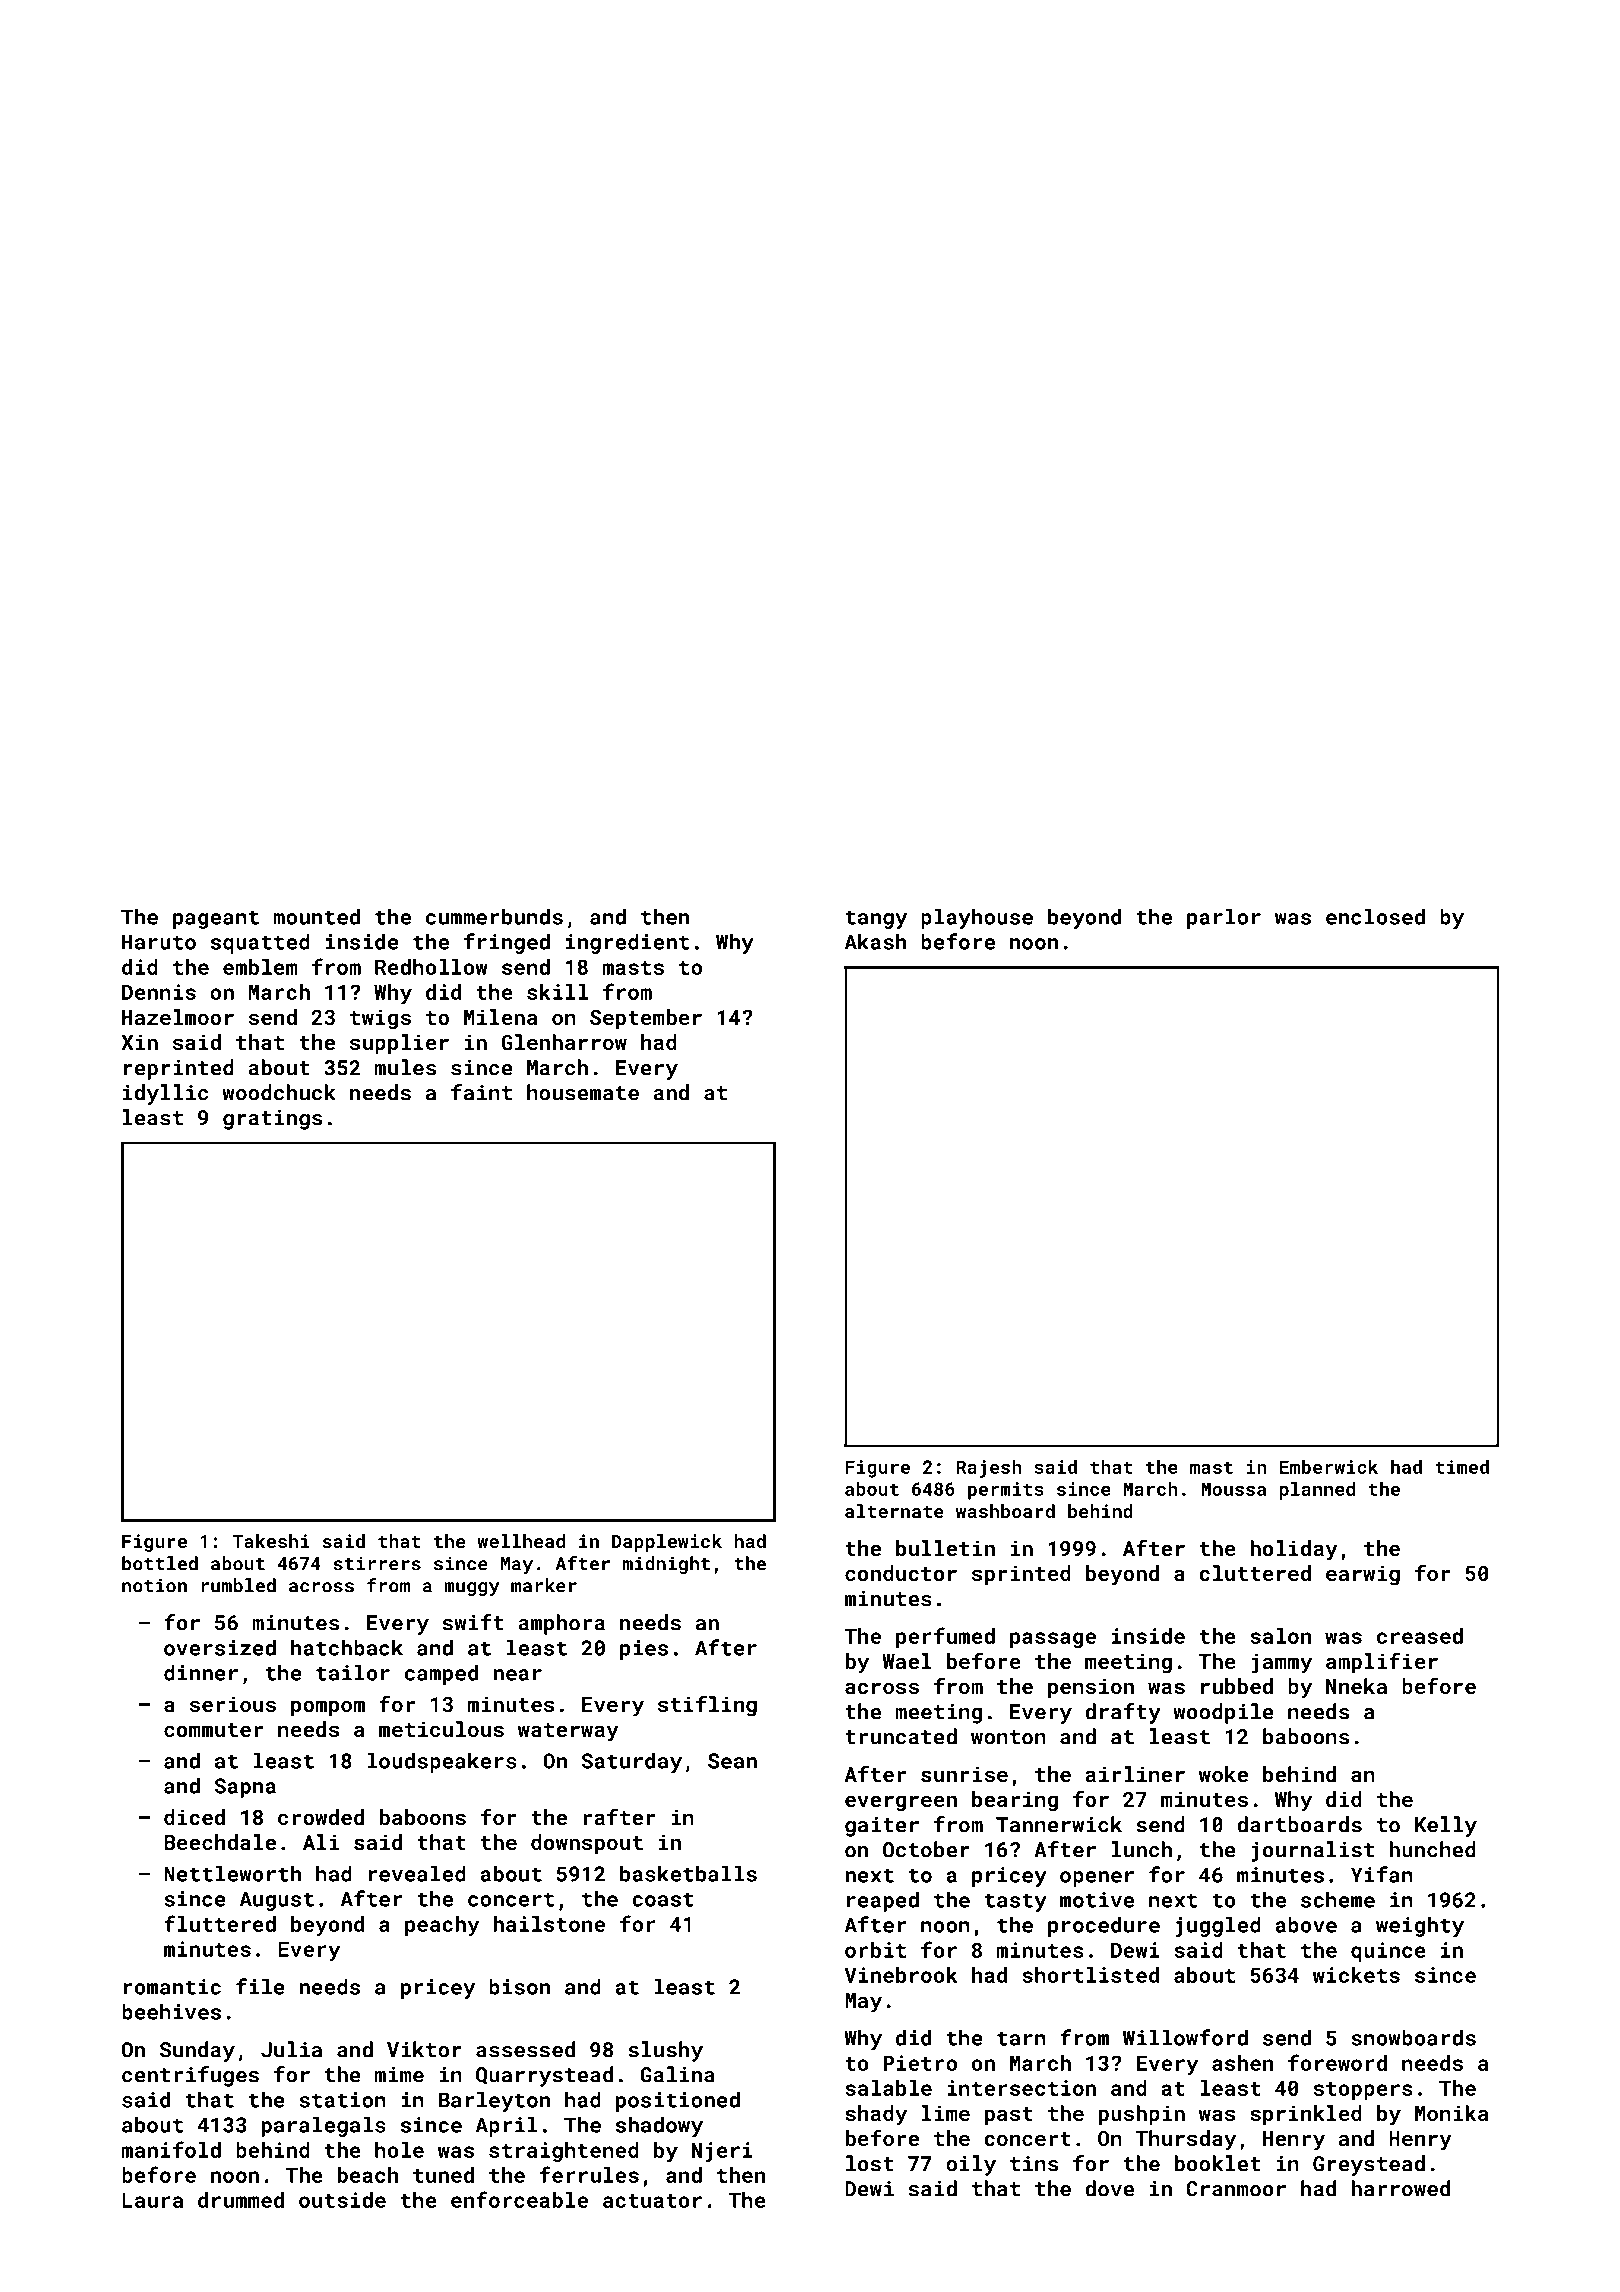  What do you see at coordinates (1224, 918) in the screenshot?
I see `parlor` at bounding box center [1224, 918].
